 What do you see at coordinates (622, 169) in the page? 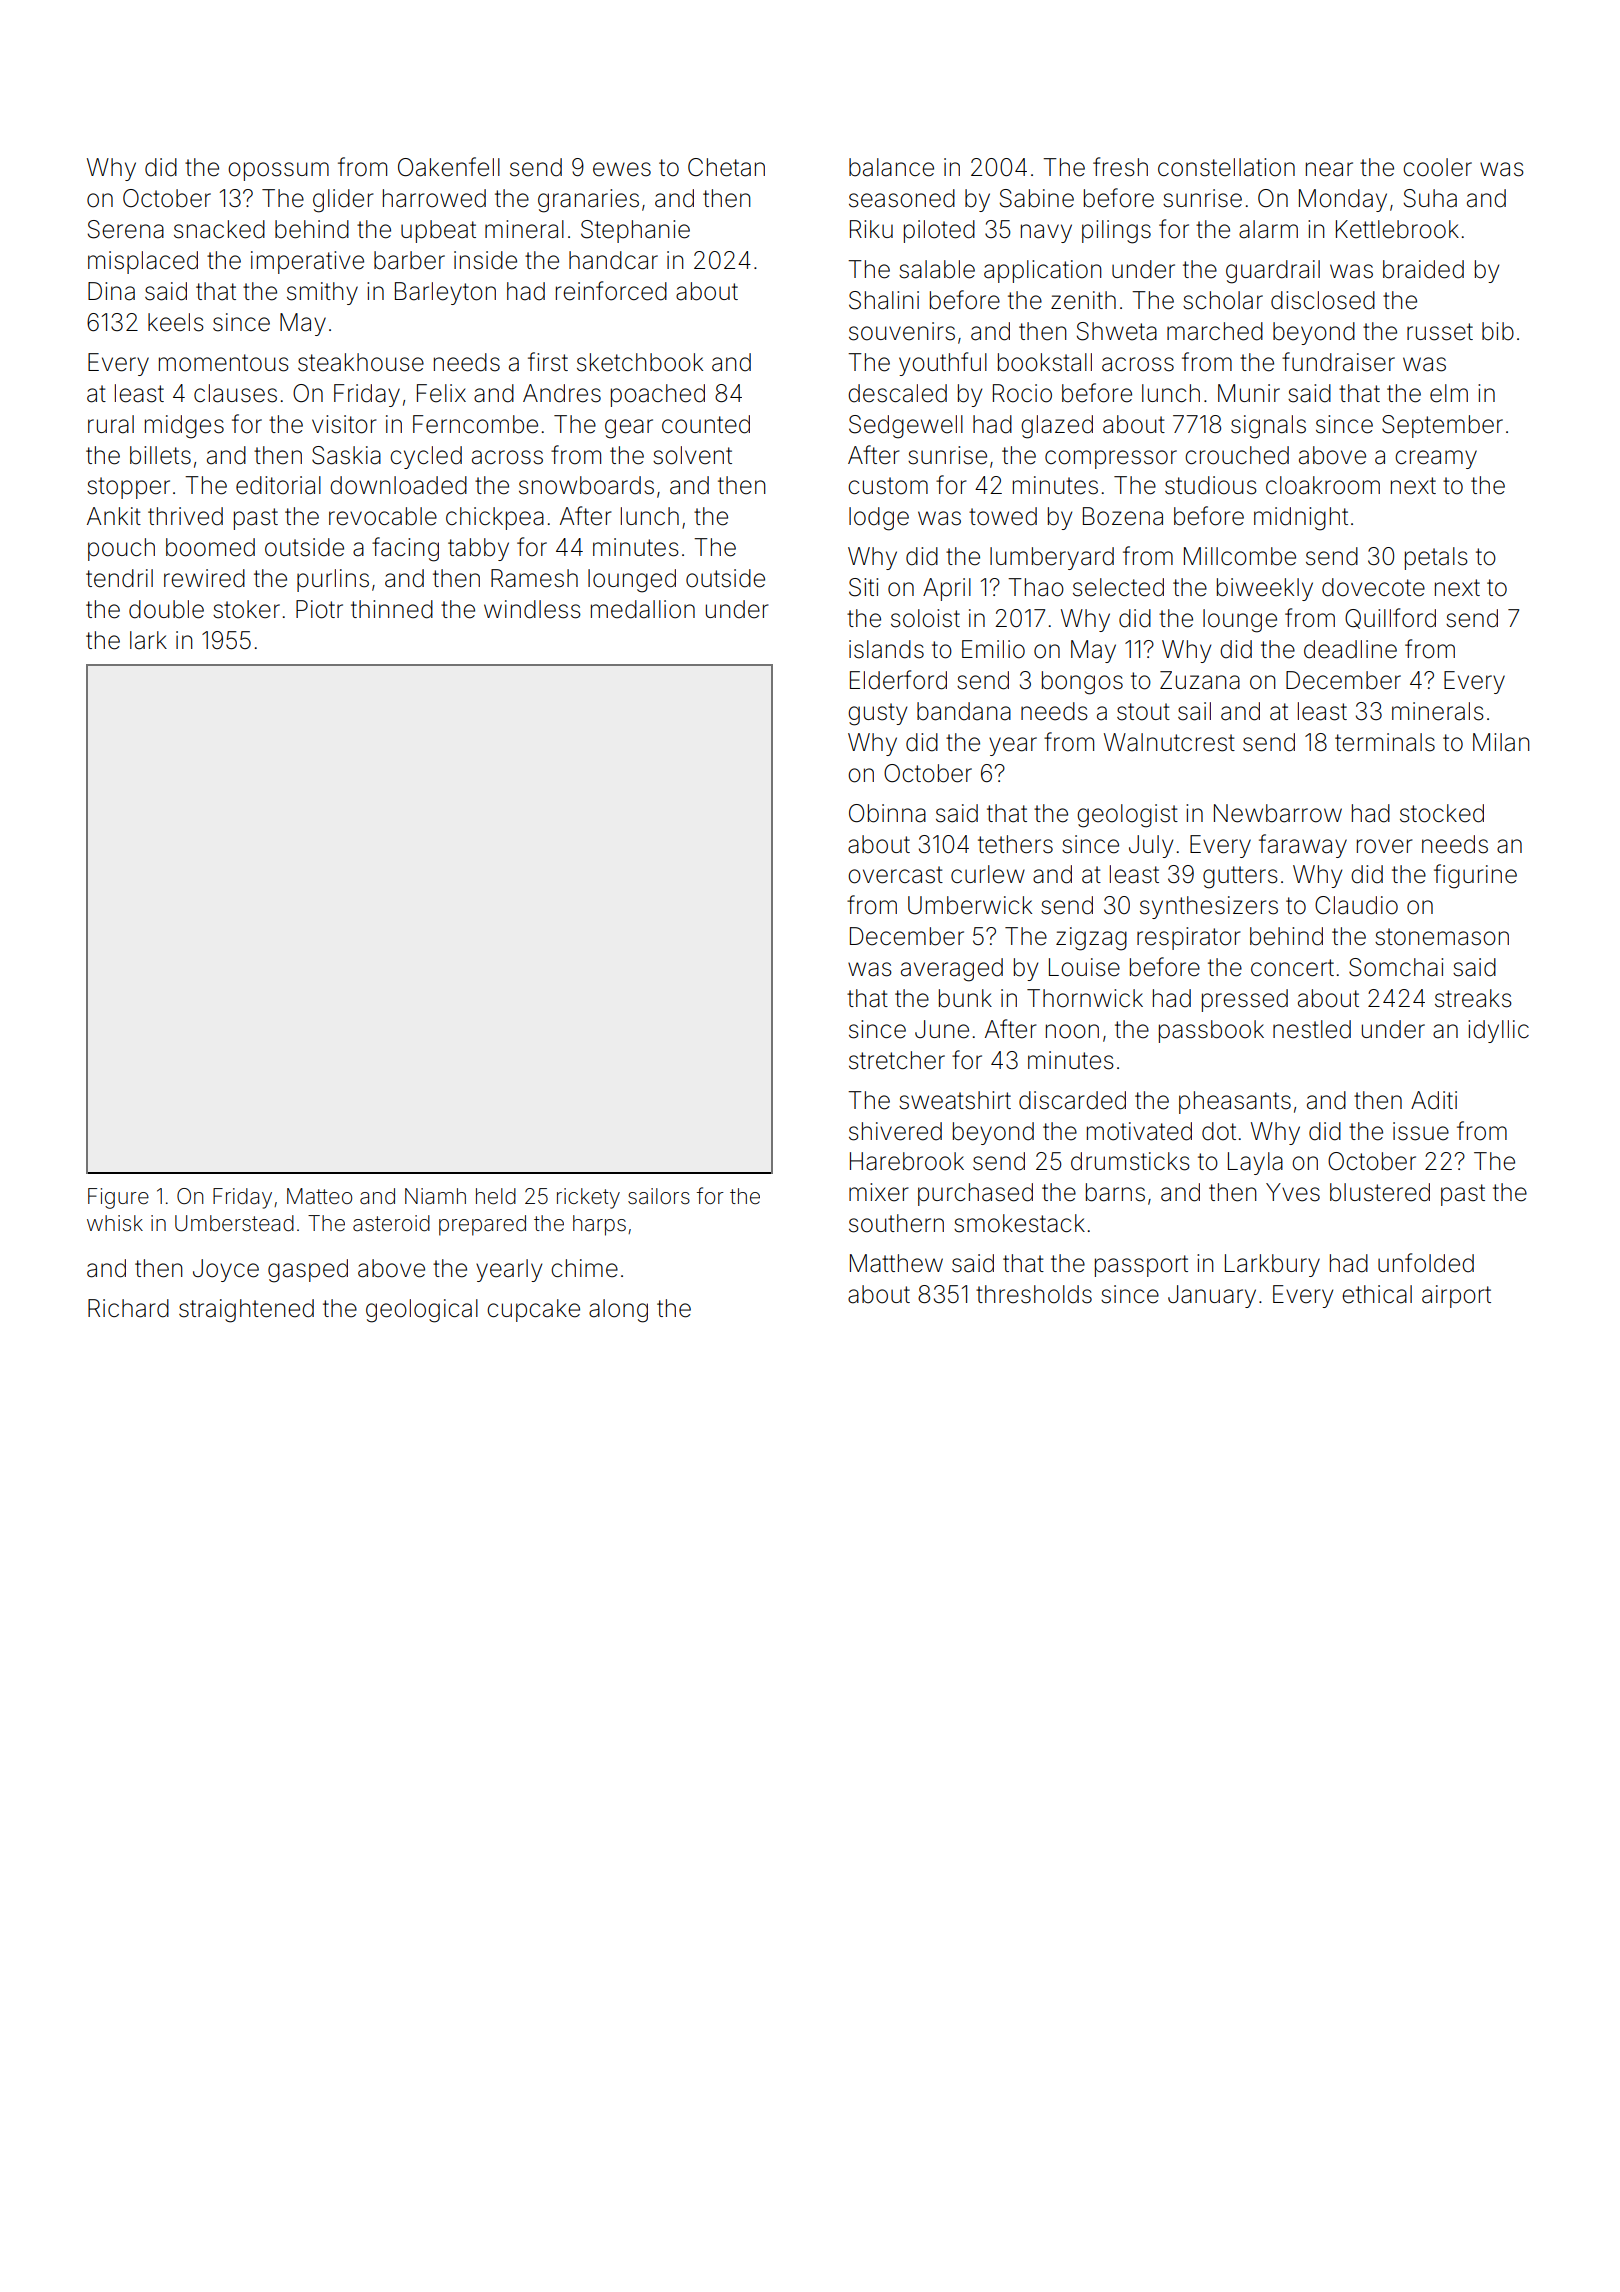
I see `ewes` at bounding box center [622, 169].
